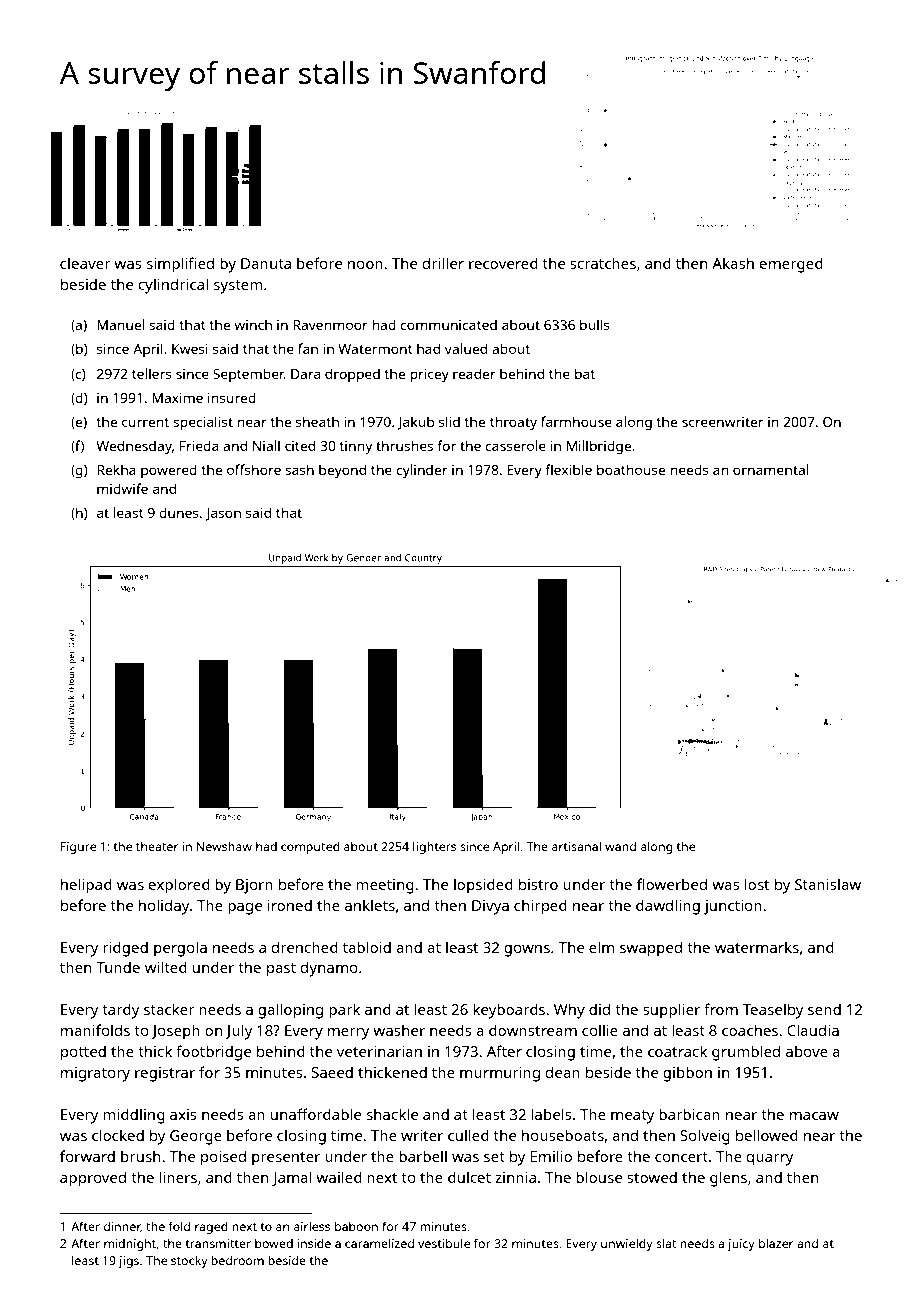 This image has height=1308, width=924. I want to click on scratches, so click(603, 263).
